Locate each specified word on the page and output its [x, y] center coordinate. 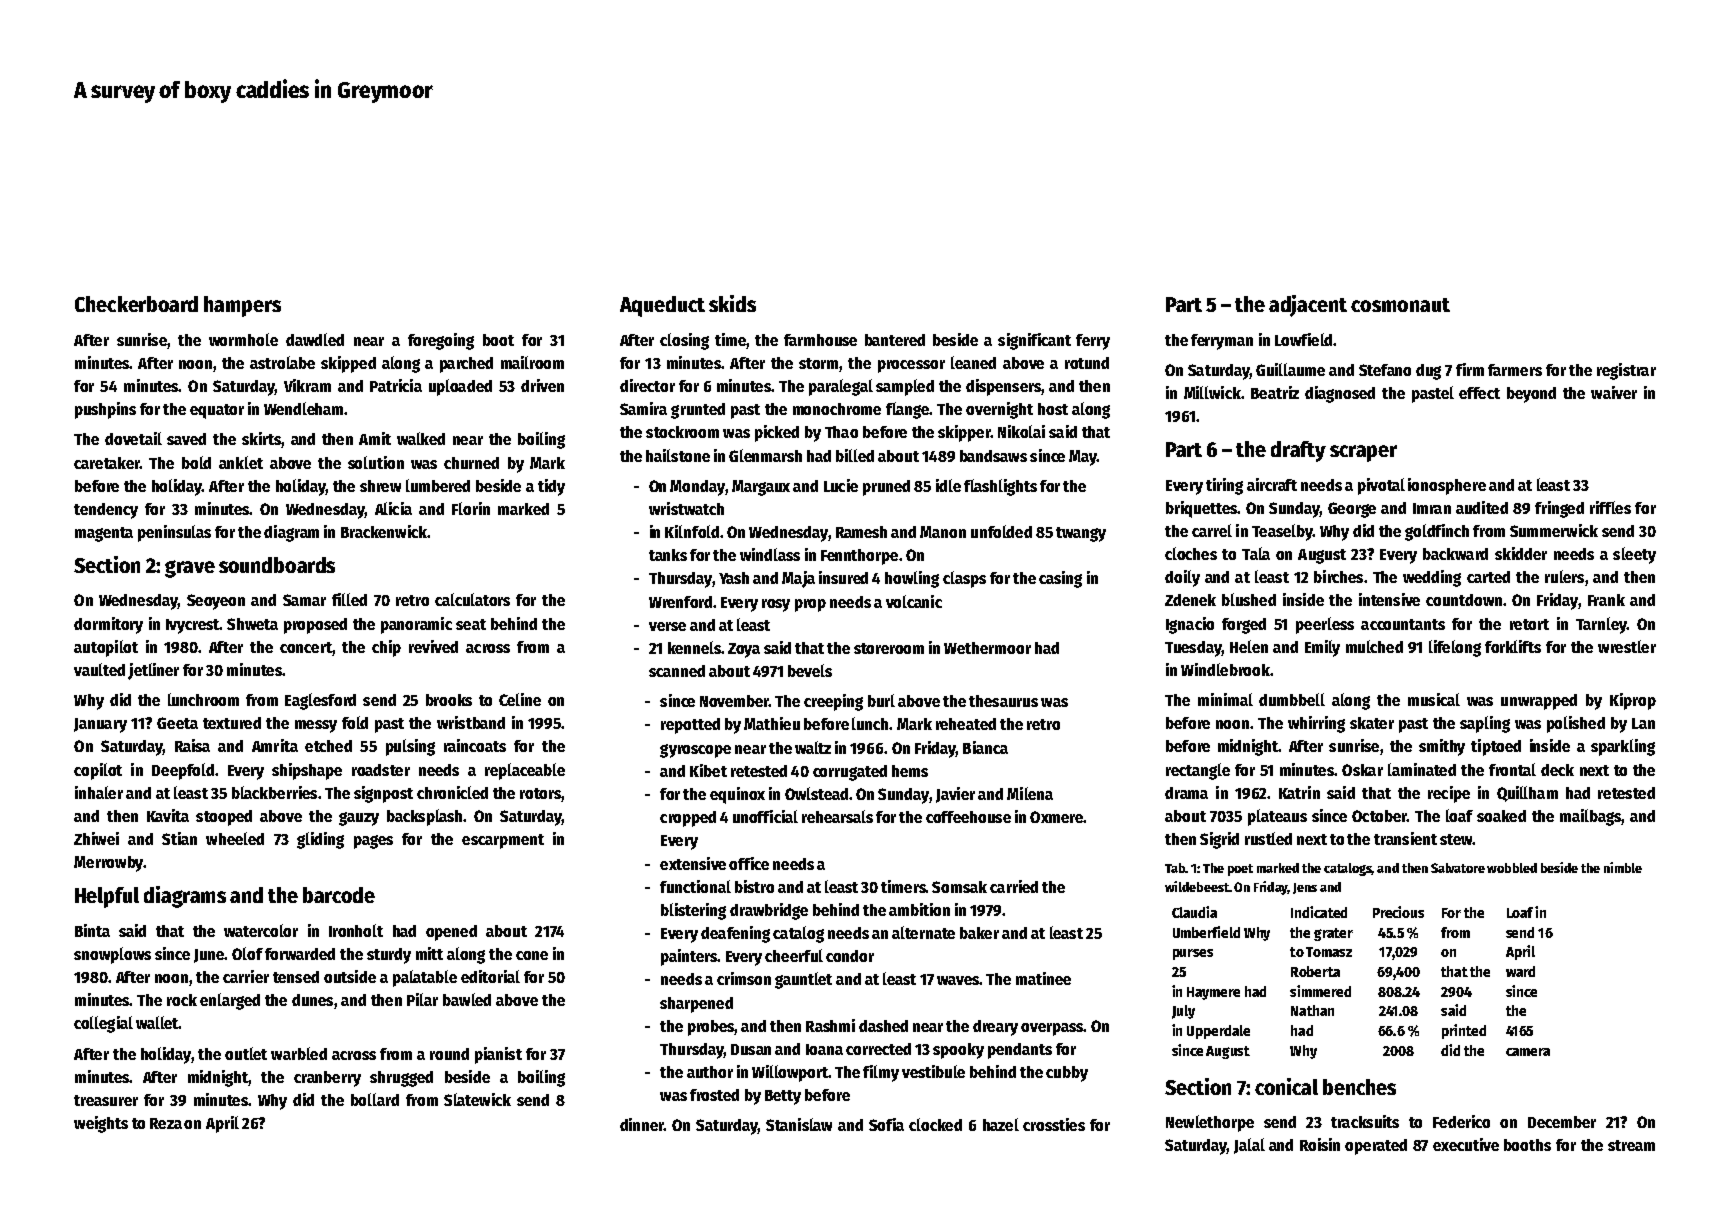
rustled [1268, 838]
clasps [964, 579]
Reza [166, 1123]
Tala [1256, 553]
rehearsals [837, 816]
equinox [737, 795]
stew [1456, 839]
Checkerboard [136, 304]
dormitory [108, 625]
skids [732, 303]
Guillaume [1290, 369]
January [100, 725]
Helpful [107, 897]
